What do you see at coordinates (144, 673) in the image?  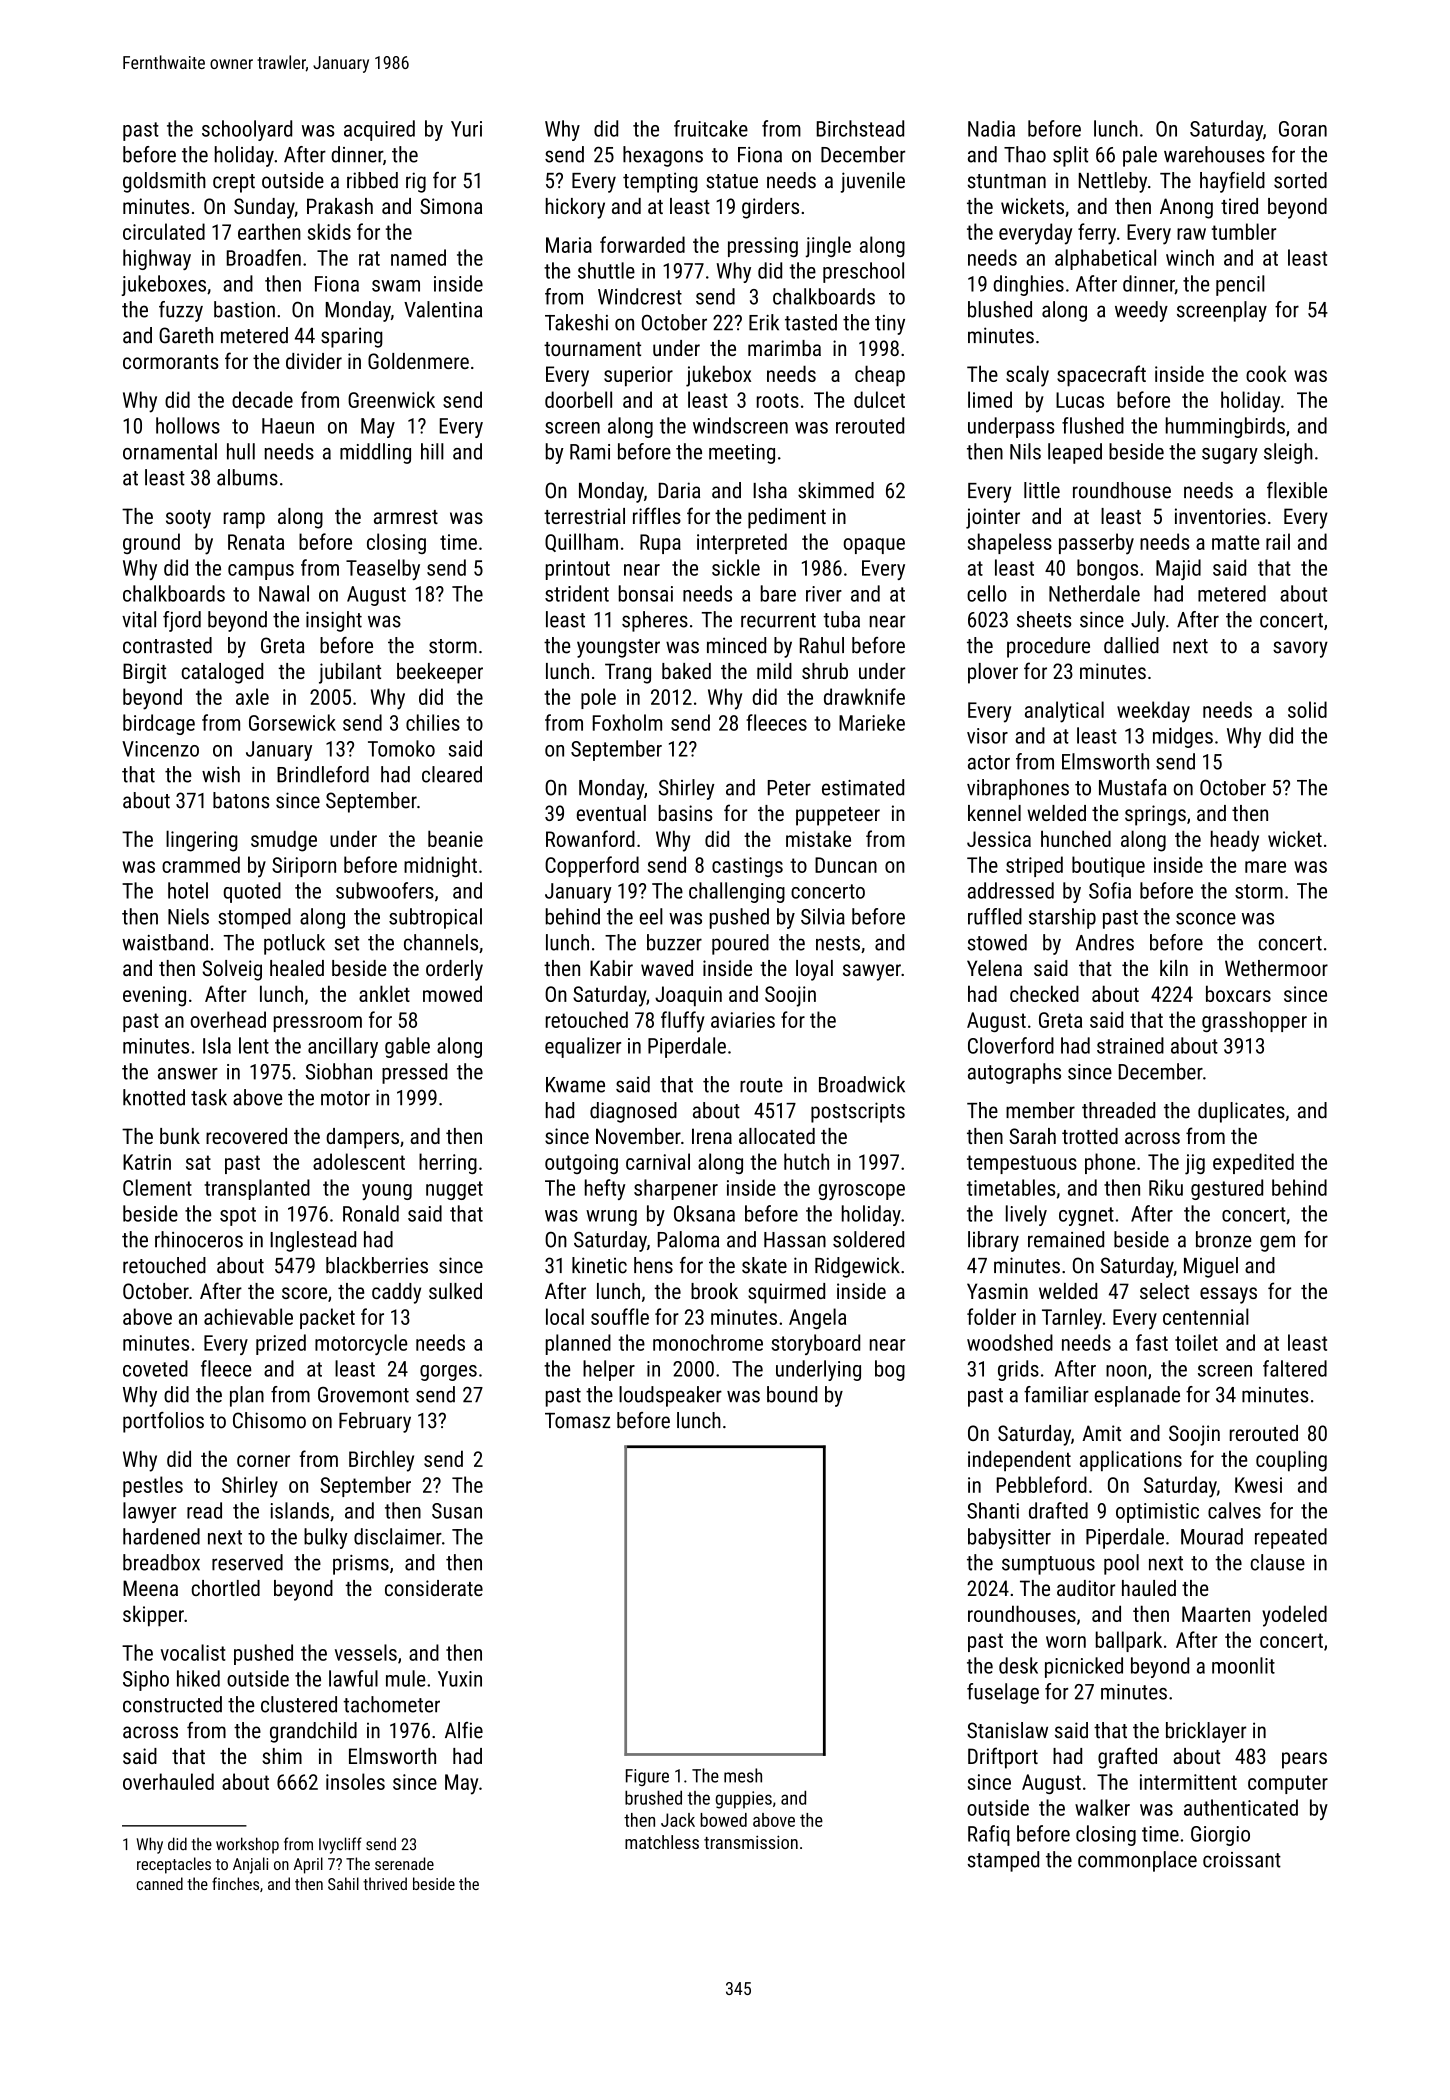 I see `Birgit` at bounding box center [144, 673].
